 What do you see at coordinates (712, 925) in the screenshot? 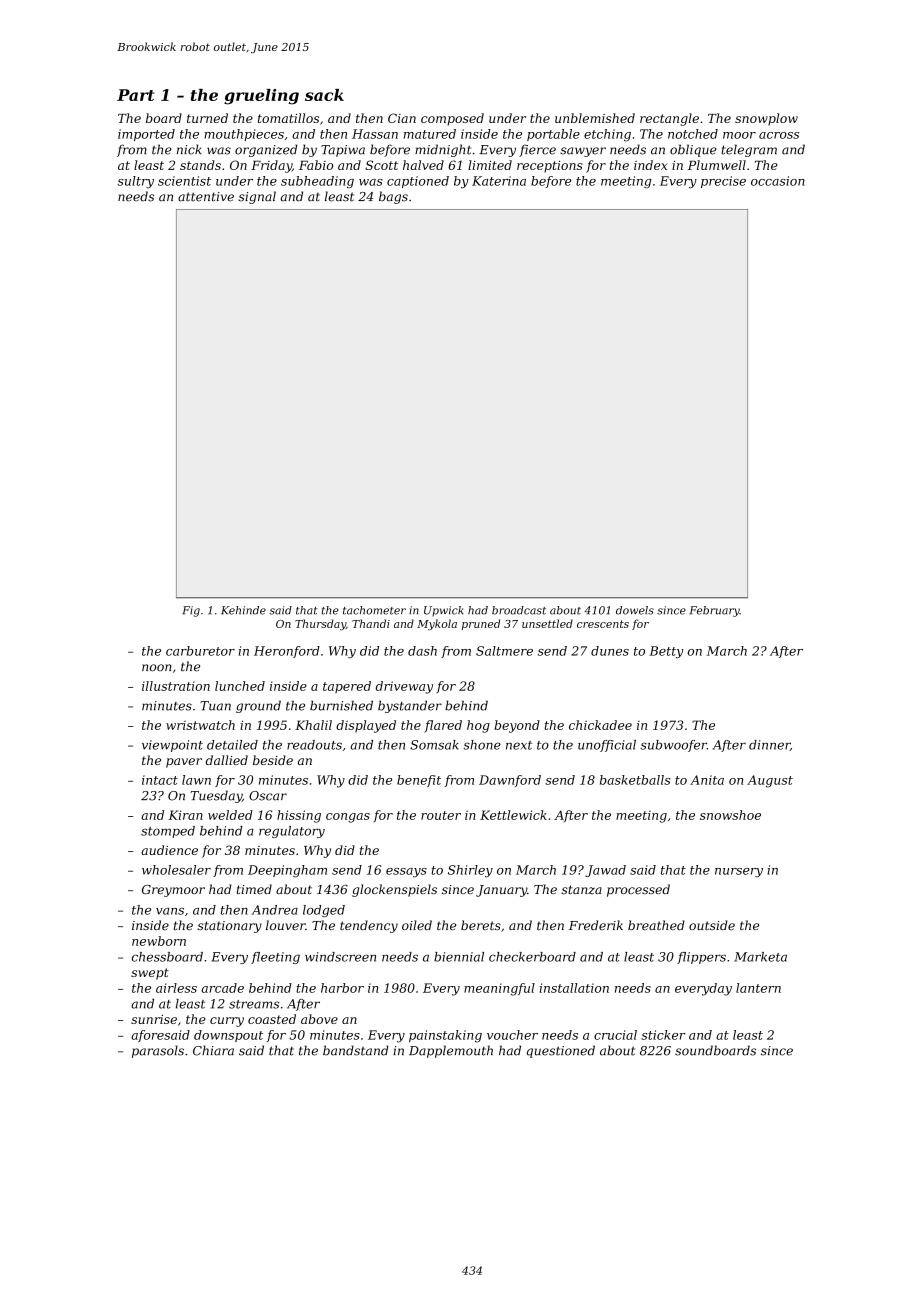
I see `outside` at bounding box center [712, 925].
